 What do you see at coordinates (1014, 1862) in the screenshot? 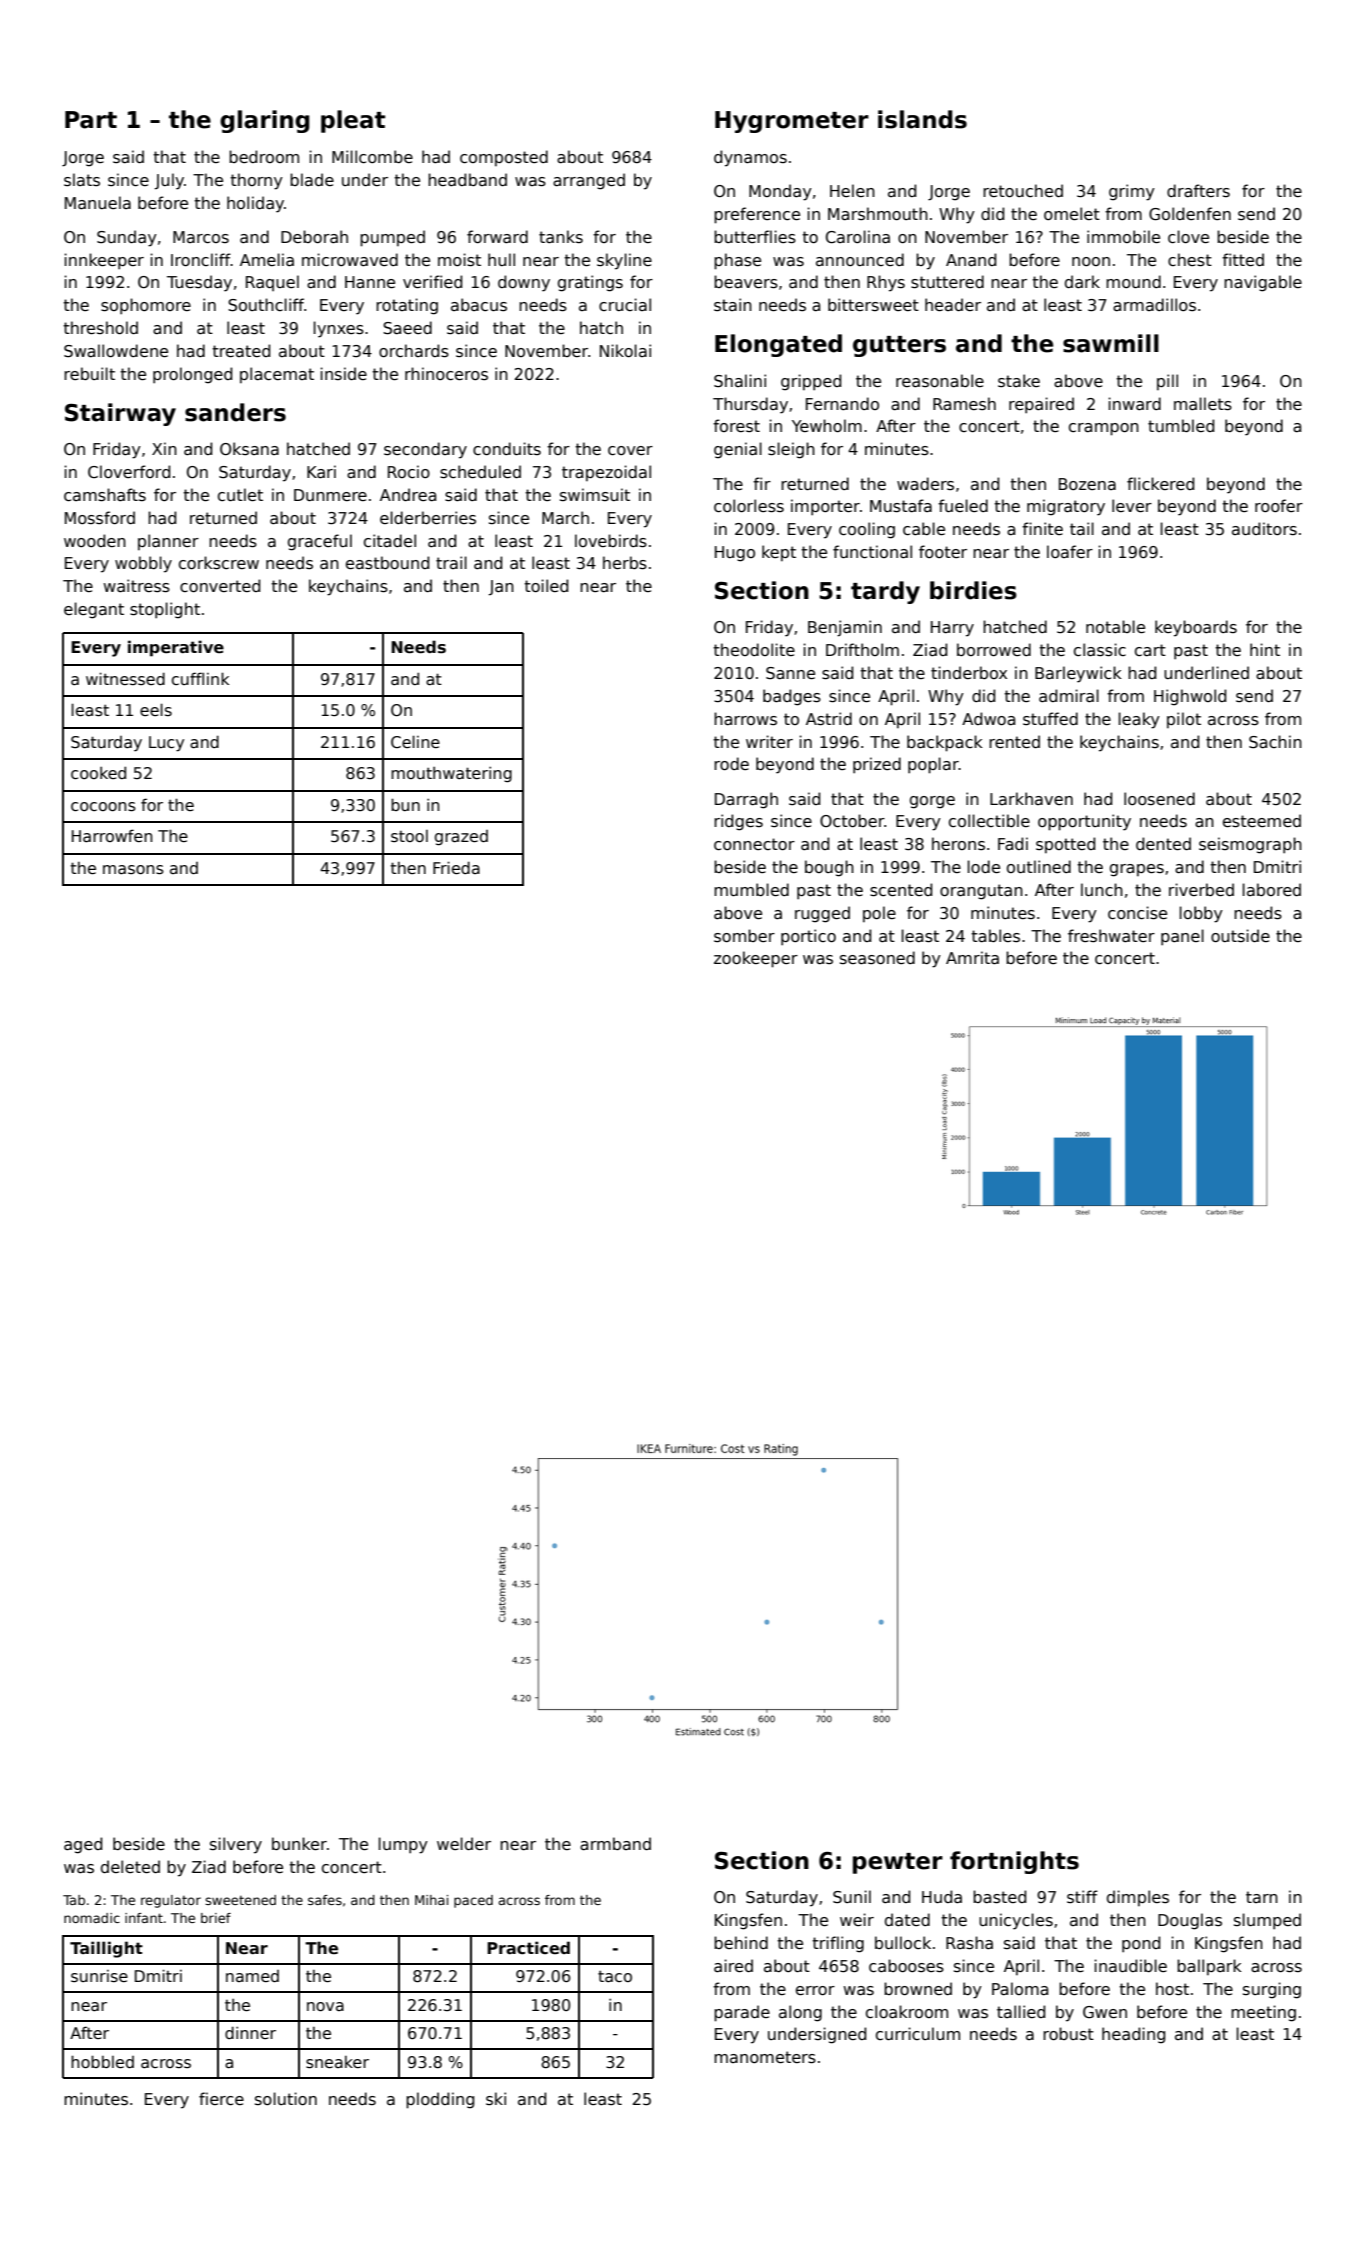
I see `fortnights` at bounding box center [1014, 1862].
